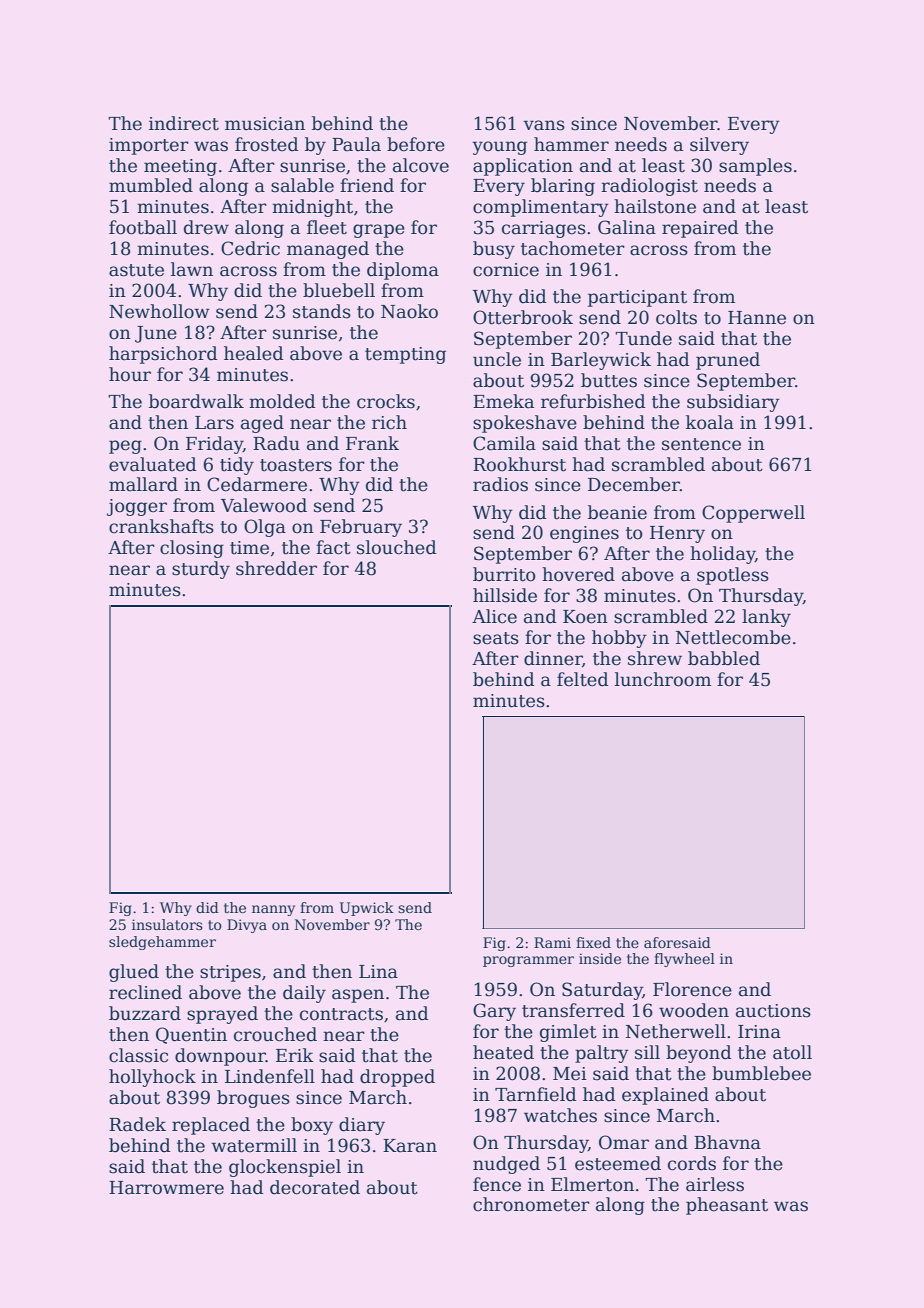 The image size is (924, 1308). Describe the element at coordinates (137, 1124) in the screenshot. I see `Radek` at that location.
